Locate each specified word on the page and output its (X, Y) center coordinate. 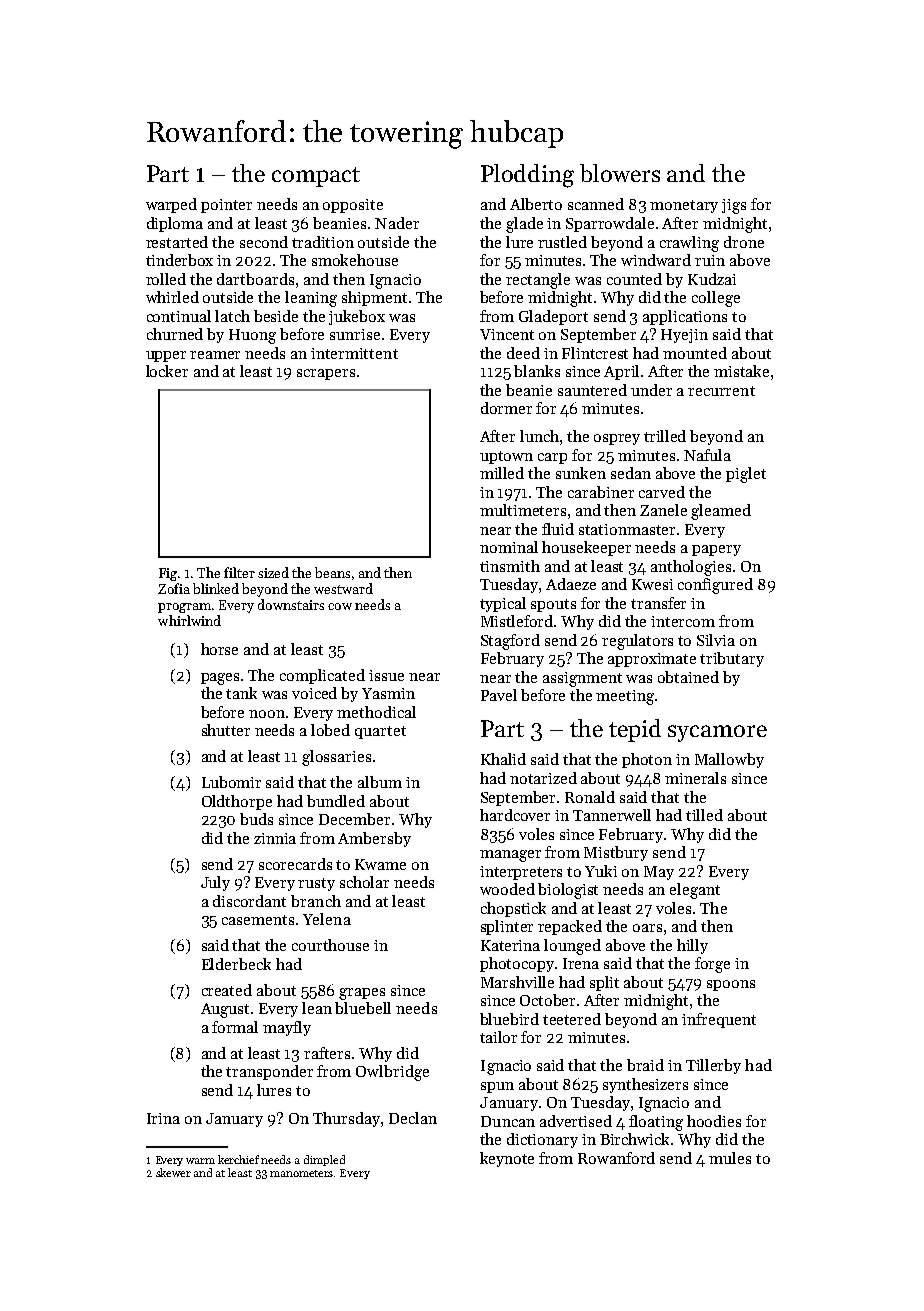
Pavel (499, 695)
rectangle (538, 281)
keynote (507, 1159)
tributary (732, 659)
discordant (249, 901)
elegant (695, 891)
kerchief (238, 1159)
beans (332, 572)
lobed (330, 730)
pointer (226, 206)
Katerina (510, 945)
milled (502, 473)
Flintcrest (595, 353)
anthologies (691, 568)
